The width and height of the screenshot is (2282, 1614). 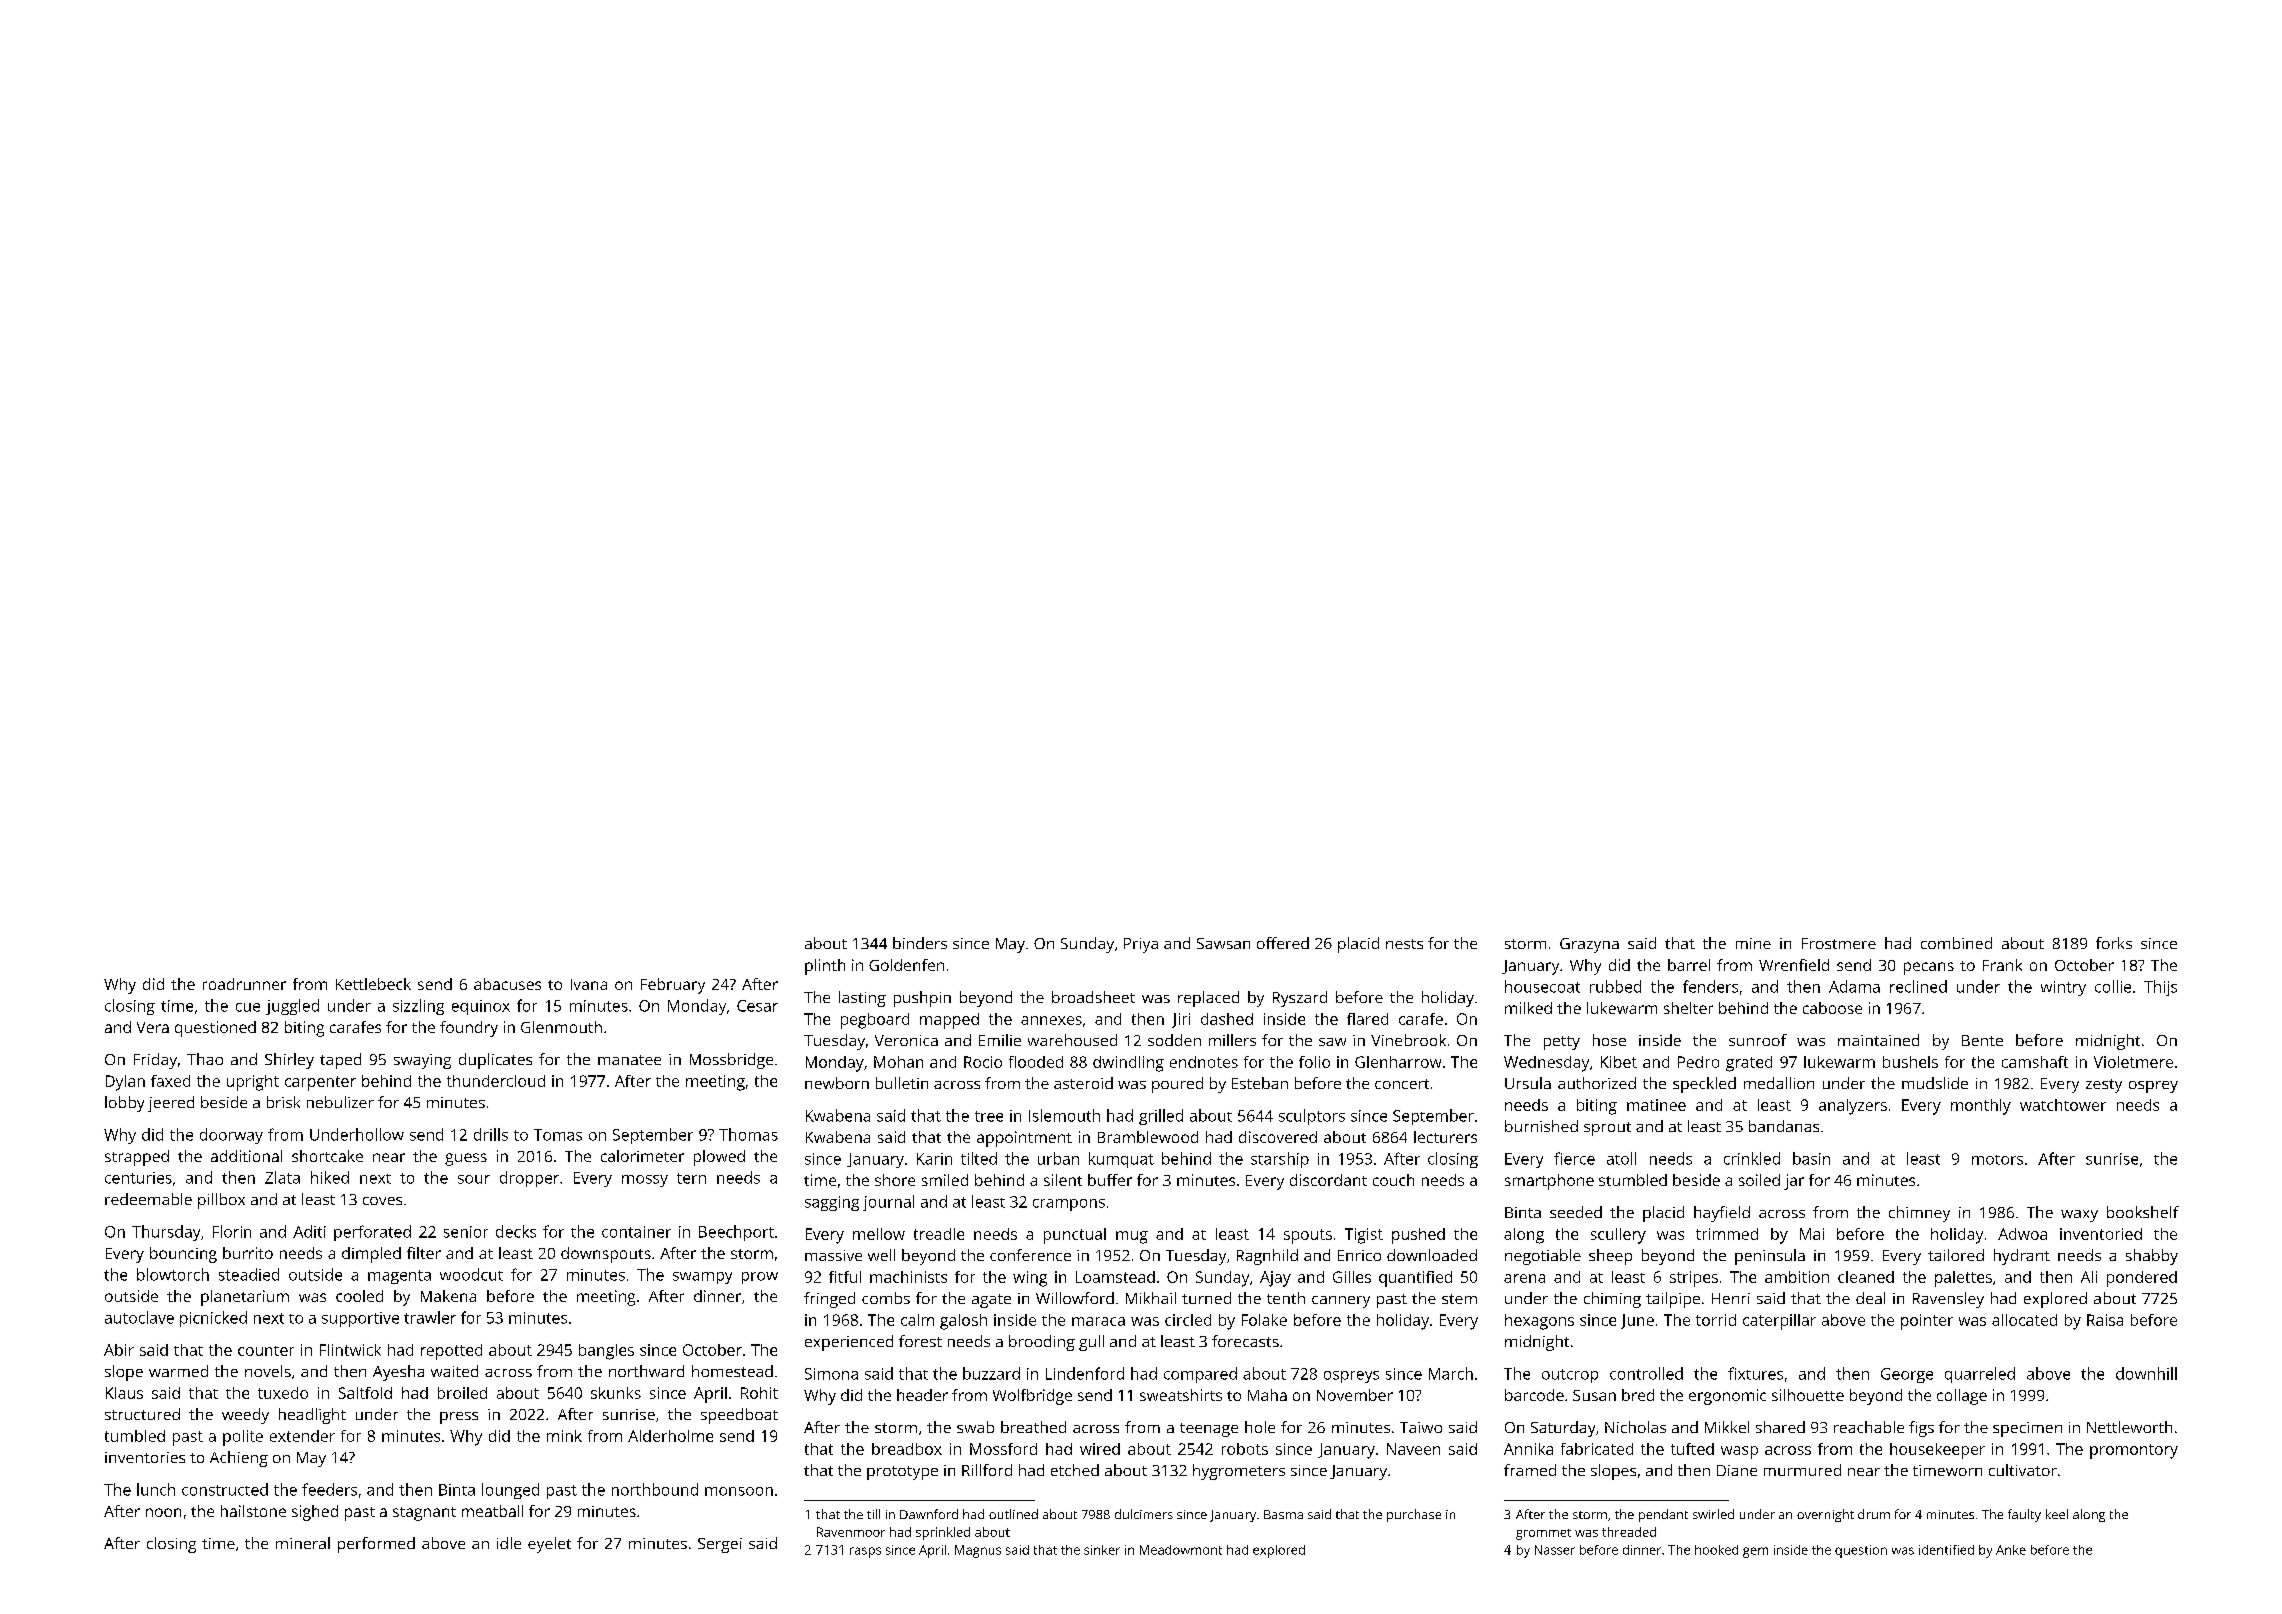 I want to click on bushels, so click(x=1910, y=1062).
